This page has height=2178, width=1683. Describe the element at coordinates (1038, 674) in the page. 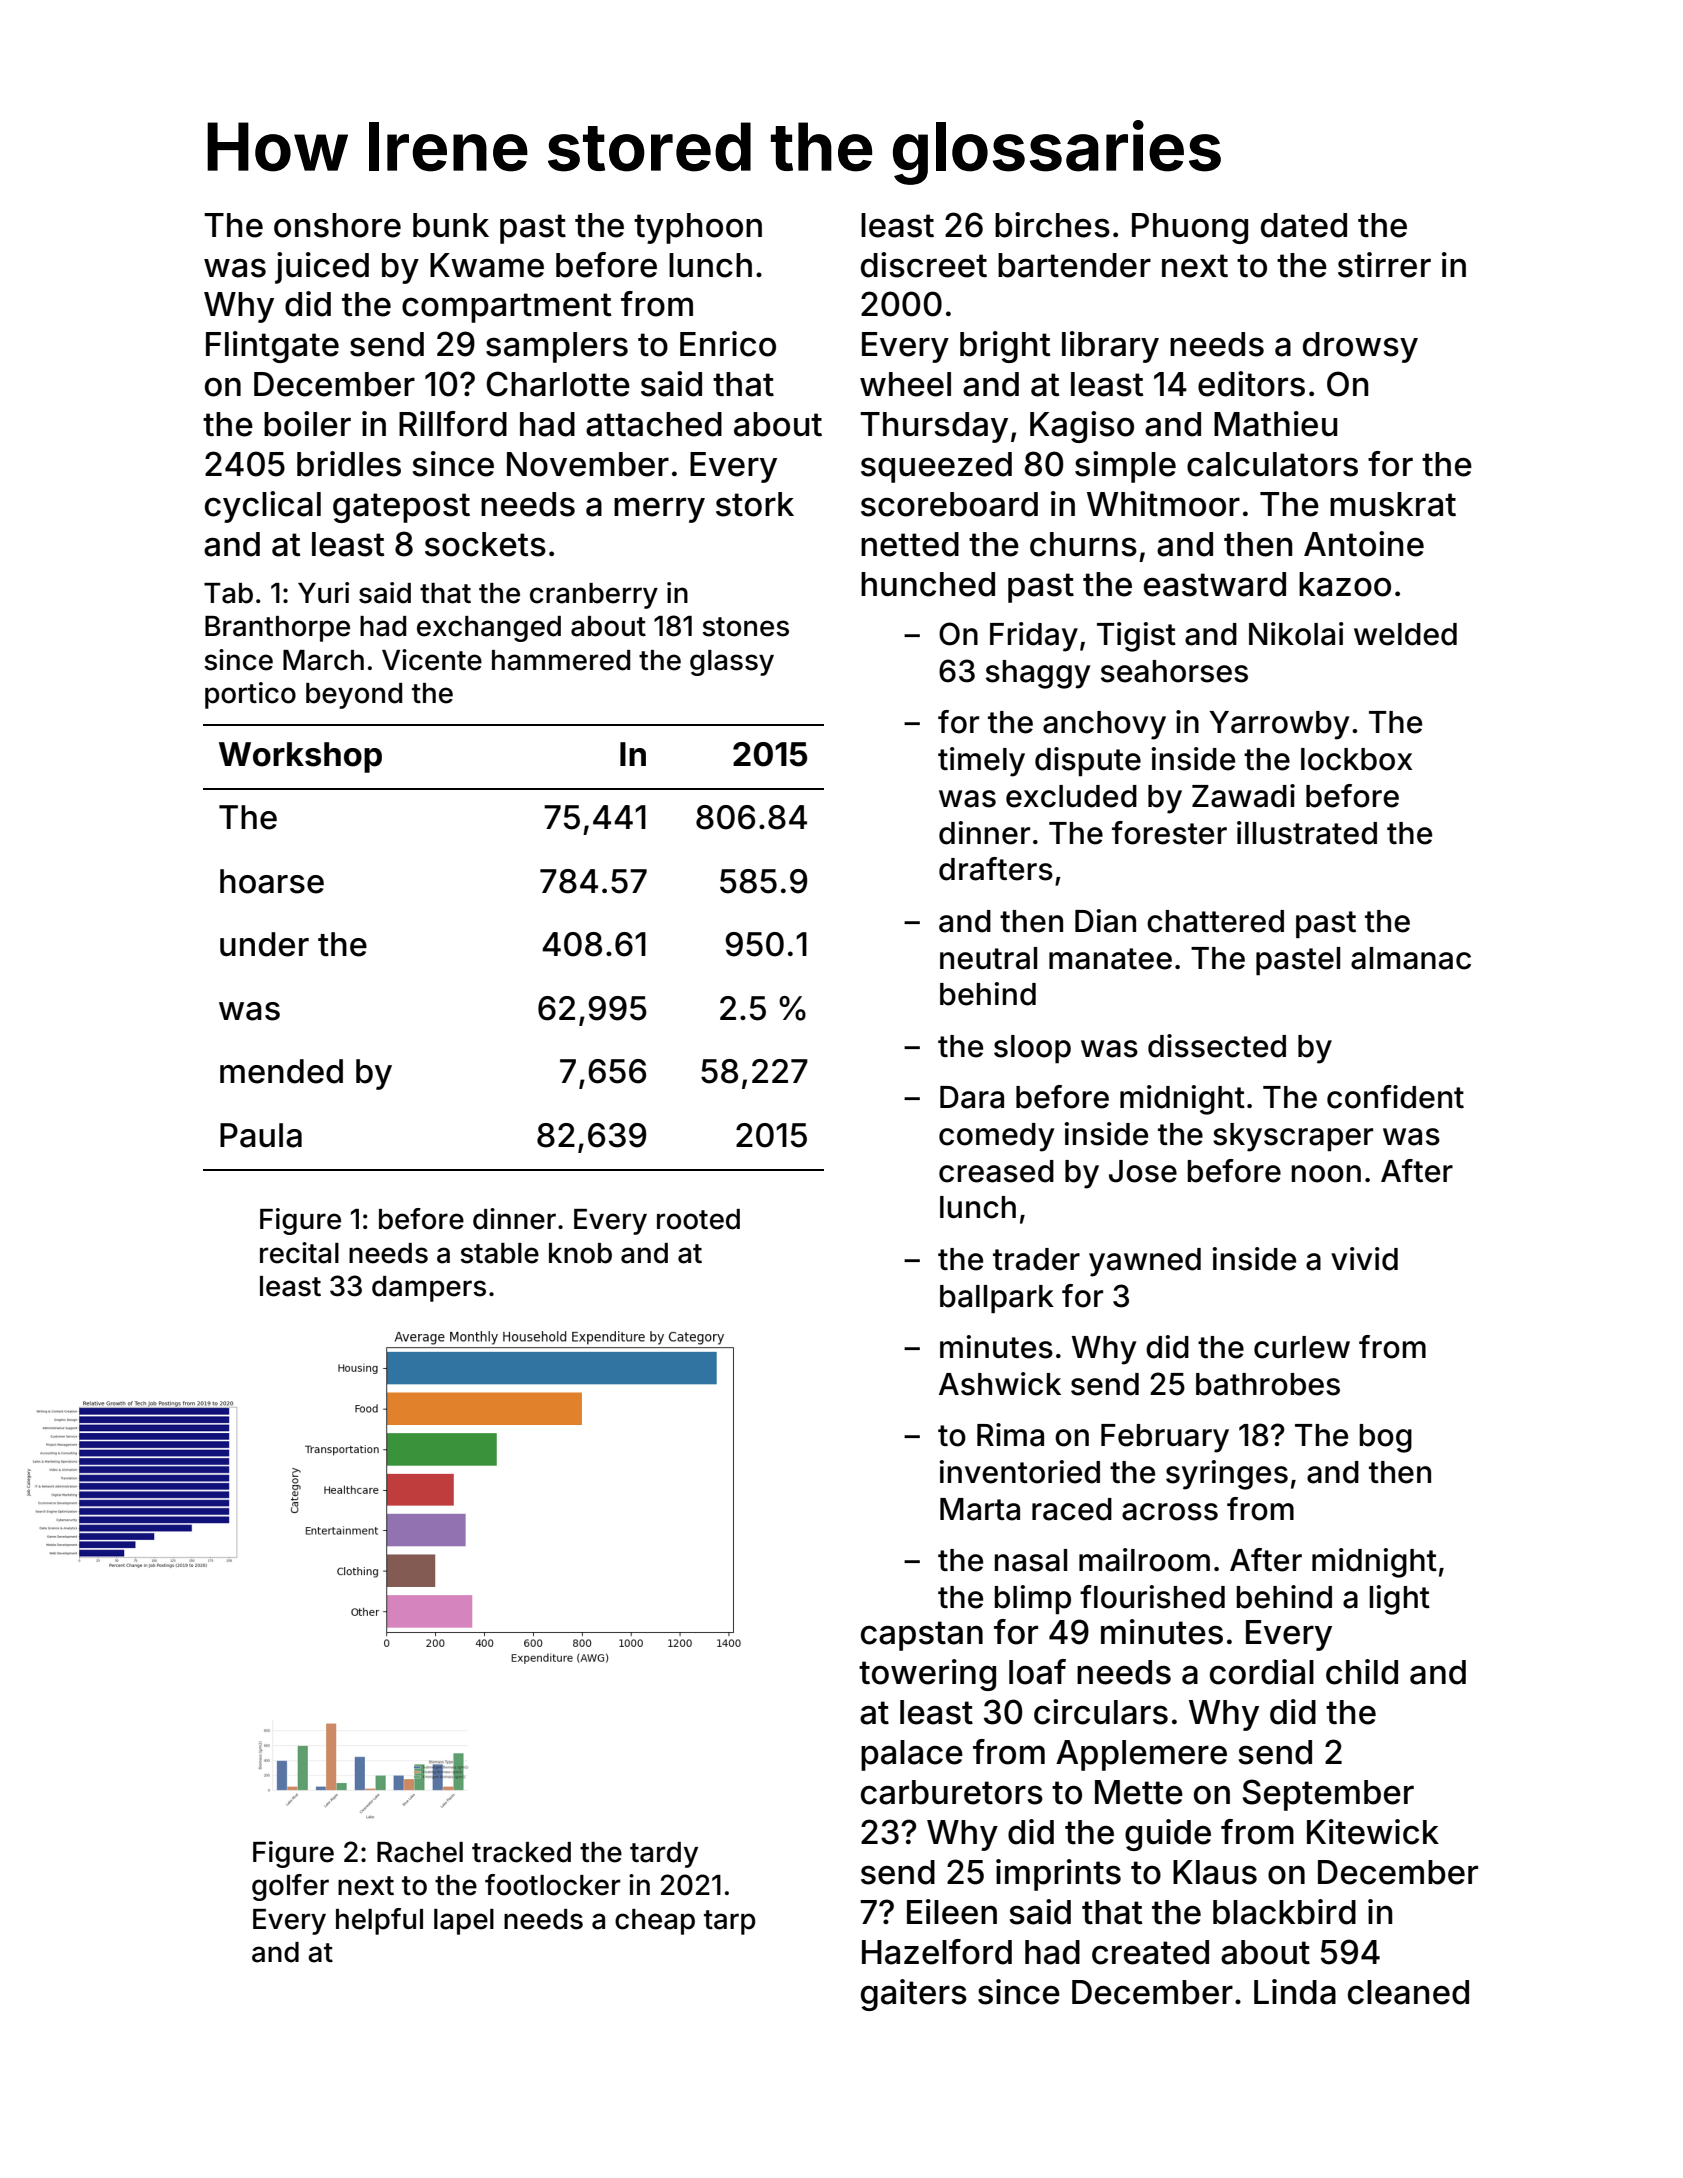

I see `shaggy` at that location.
